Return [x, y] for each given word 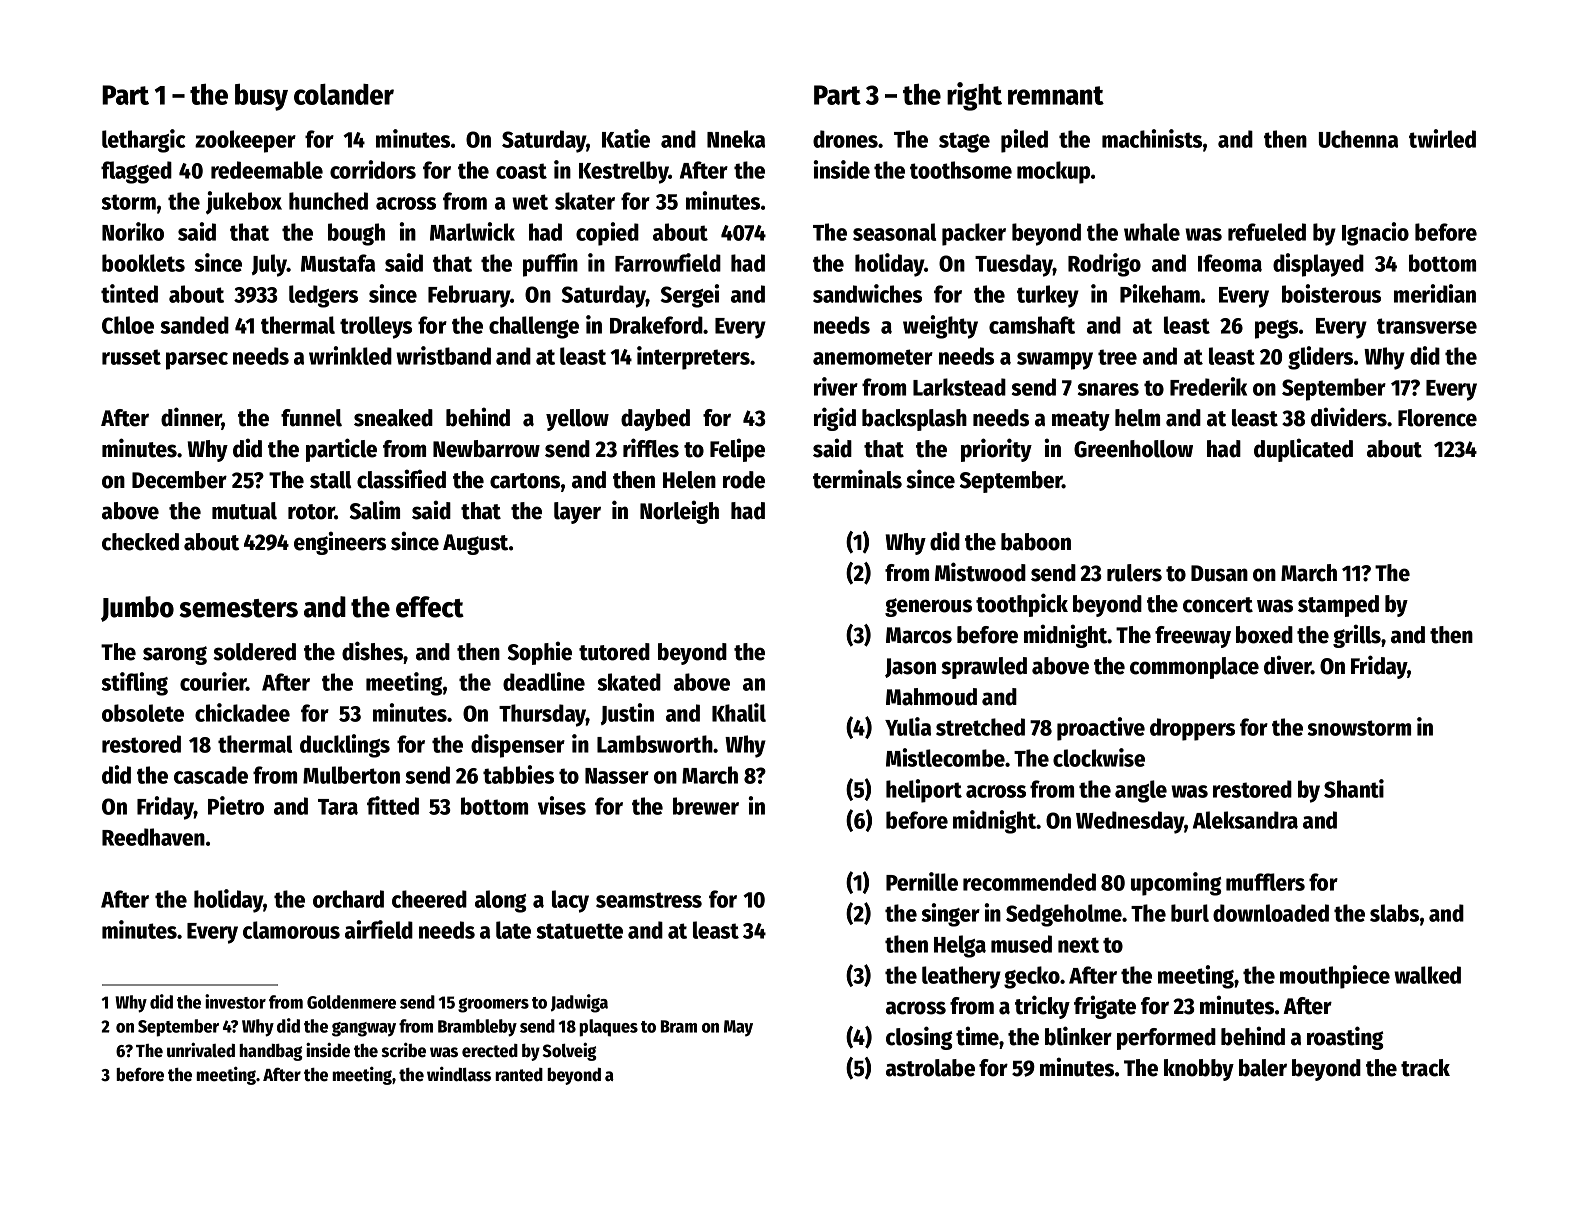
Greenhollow [1133, 449]
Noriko [133, 231]
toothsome [961, 170]
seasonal [894, 232]
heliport [924, 791]
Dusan [1219, 573]
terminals [857, 479]
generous [928, 607]
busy [261, 97]
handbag [270, 1052]
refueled [1267, 232]
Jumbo [137, 609]
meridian [1435, 293]
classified [401, 479]
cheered [429, 899]
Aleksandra [1245, 820]
